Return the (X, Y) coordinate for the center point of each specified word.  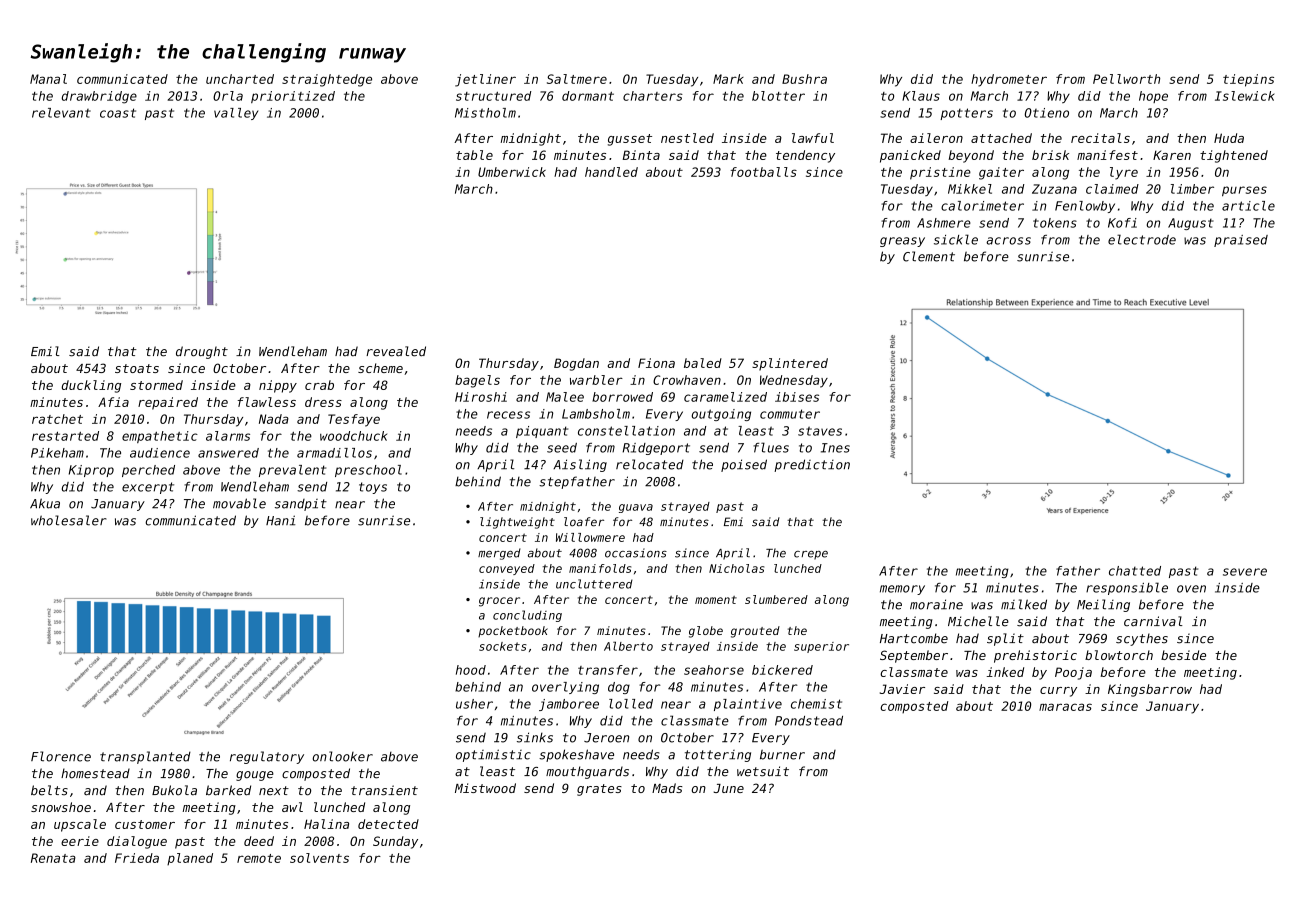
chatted (1135, 571)
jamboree (569, 705)
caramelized (725, 397)
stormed (156, 385)
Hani (280, 520)
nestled (687, 138)
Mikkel (970, 189)
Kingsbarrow (1150, 690)
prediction (812, 465)
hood (471, 670)
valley (236, 114)
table (474, 155)
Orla (228, 96)
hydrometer (1009, 80)
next (274, 791)
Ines (835, 448)
